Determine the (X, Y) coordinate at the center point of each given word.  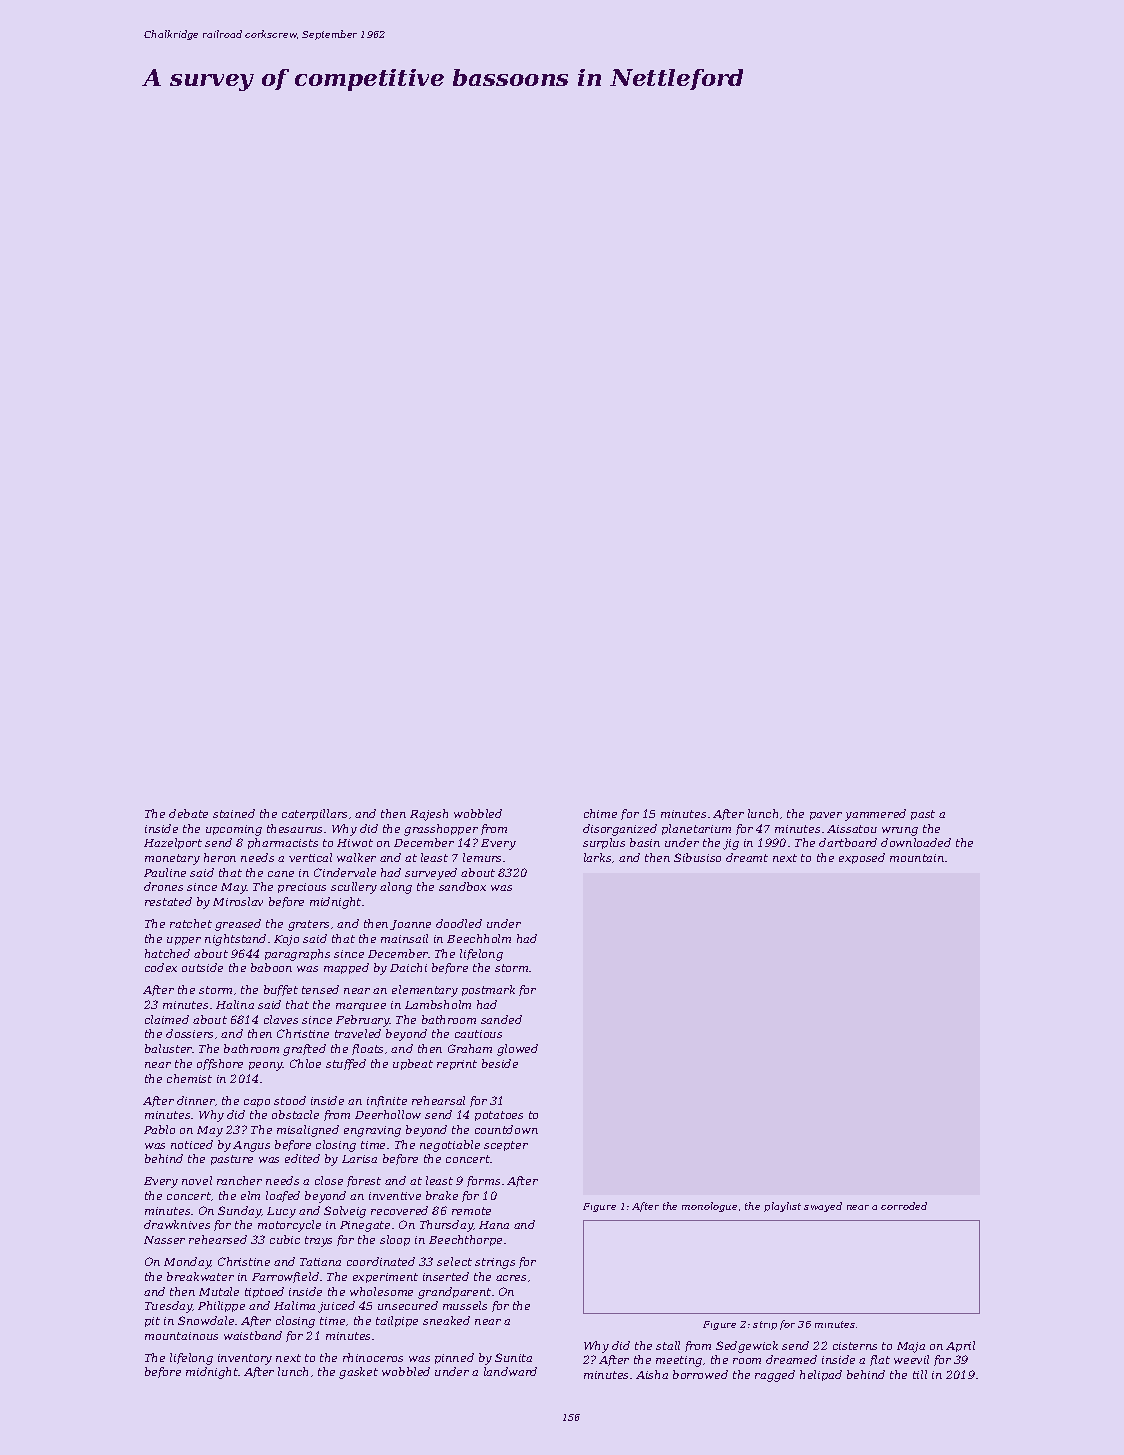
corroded (904, 1206)
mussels (465, 1305)
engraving (372, 1131)
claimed (167, 1019)
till (920, 1374)
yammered (875, 815)
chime (600, 813)
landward (510, 1371)
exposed (862, 858)
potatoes (499, 1116)
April (960, 1346)
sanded (501, 1019)
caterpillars (314, 814)
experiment (385, 1278)
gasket (358, 1373)
